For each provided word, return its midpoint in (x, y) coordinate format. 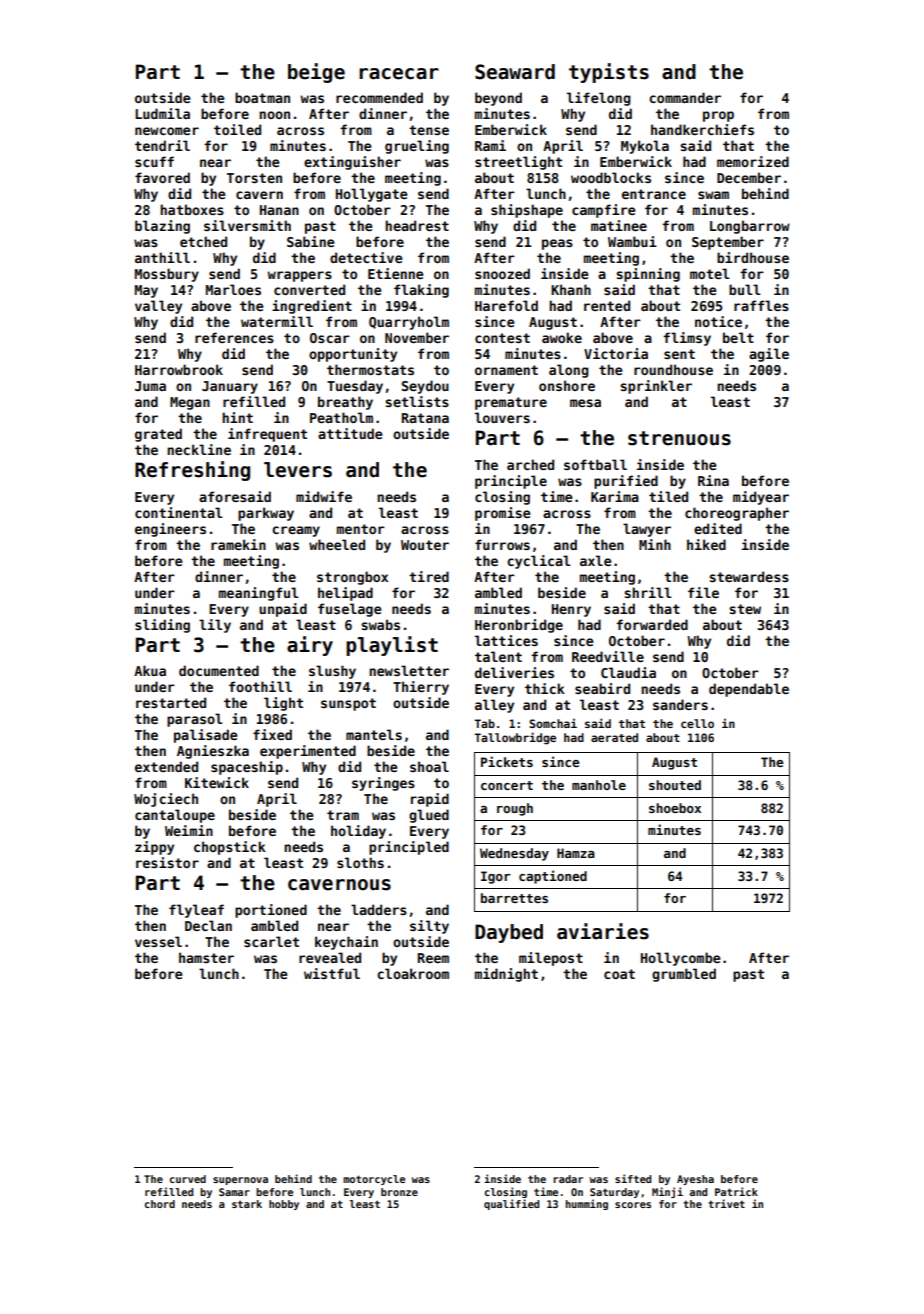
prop (718, 116)
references (234, 337)
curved (188, 1179)
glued (429, 816)
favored (162, 177)
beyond (498, 99)
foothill (260, 686)
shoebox (675, 808)
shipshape (527, 211)
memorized (753, 161)
